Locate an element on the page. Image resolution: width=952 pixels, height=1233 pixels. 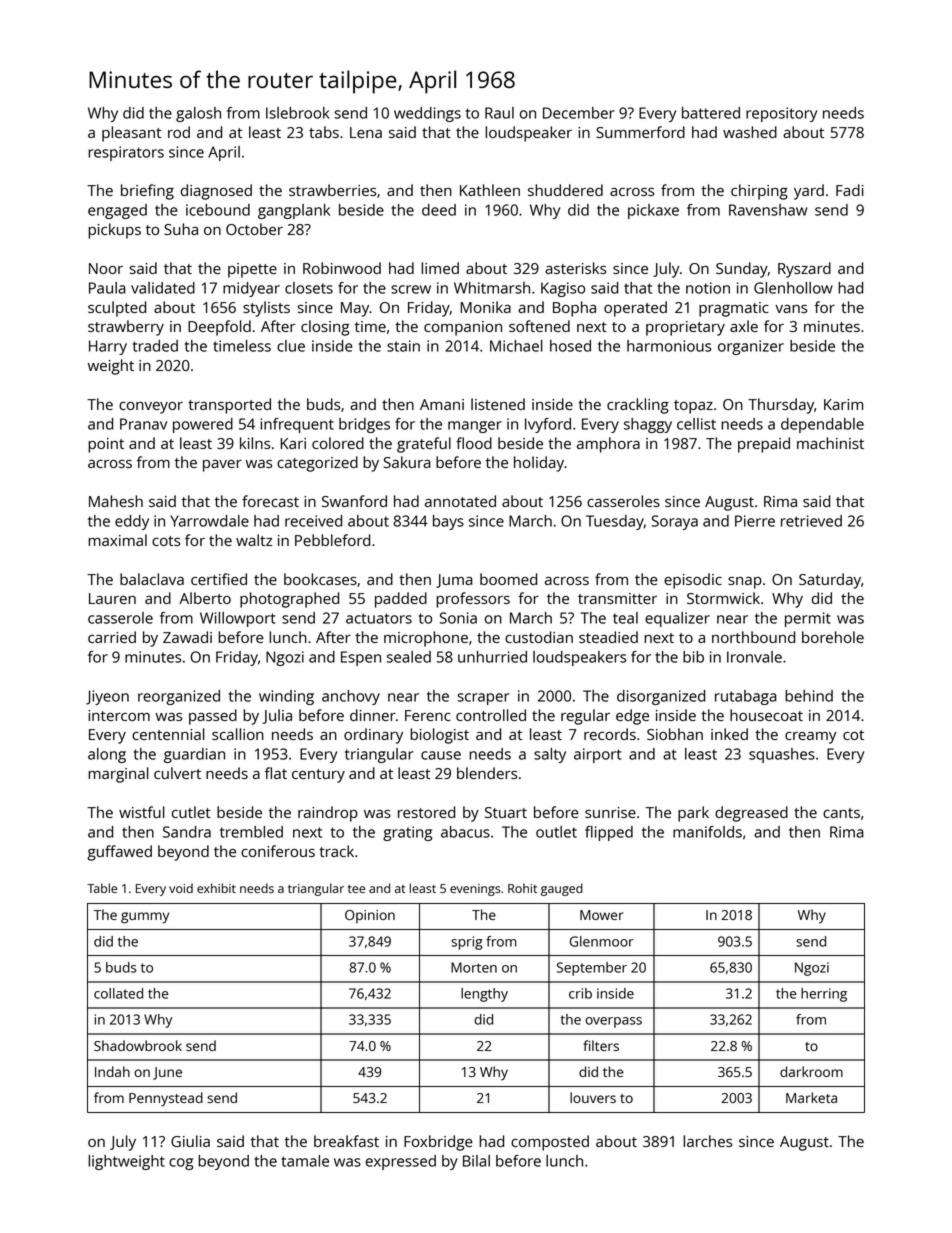
strawberries is located at coordinates (332, 190).
